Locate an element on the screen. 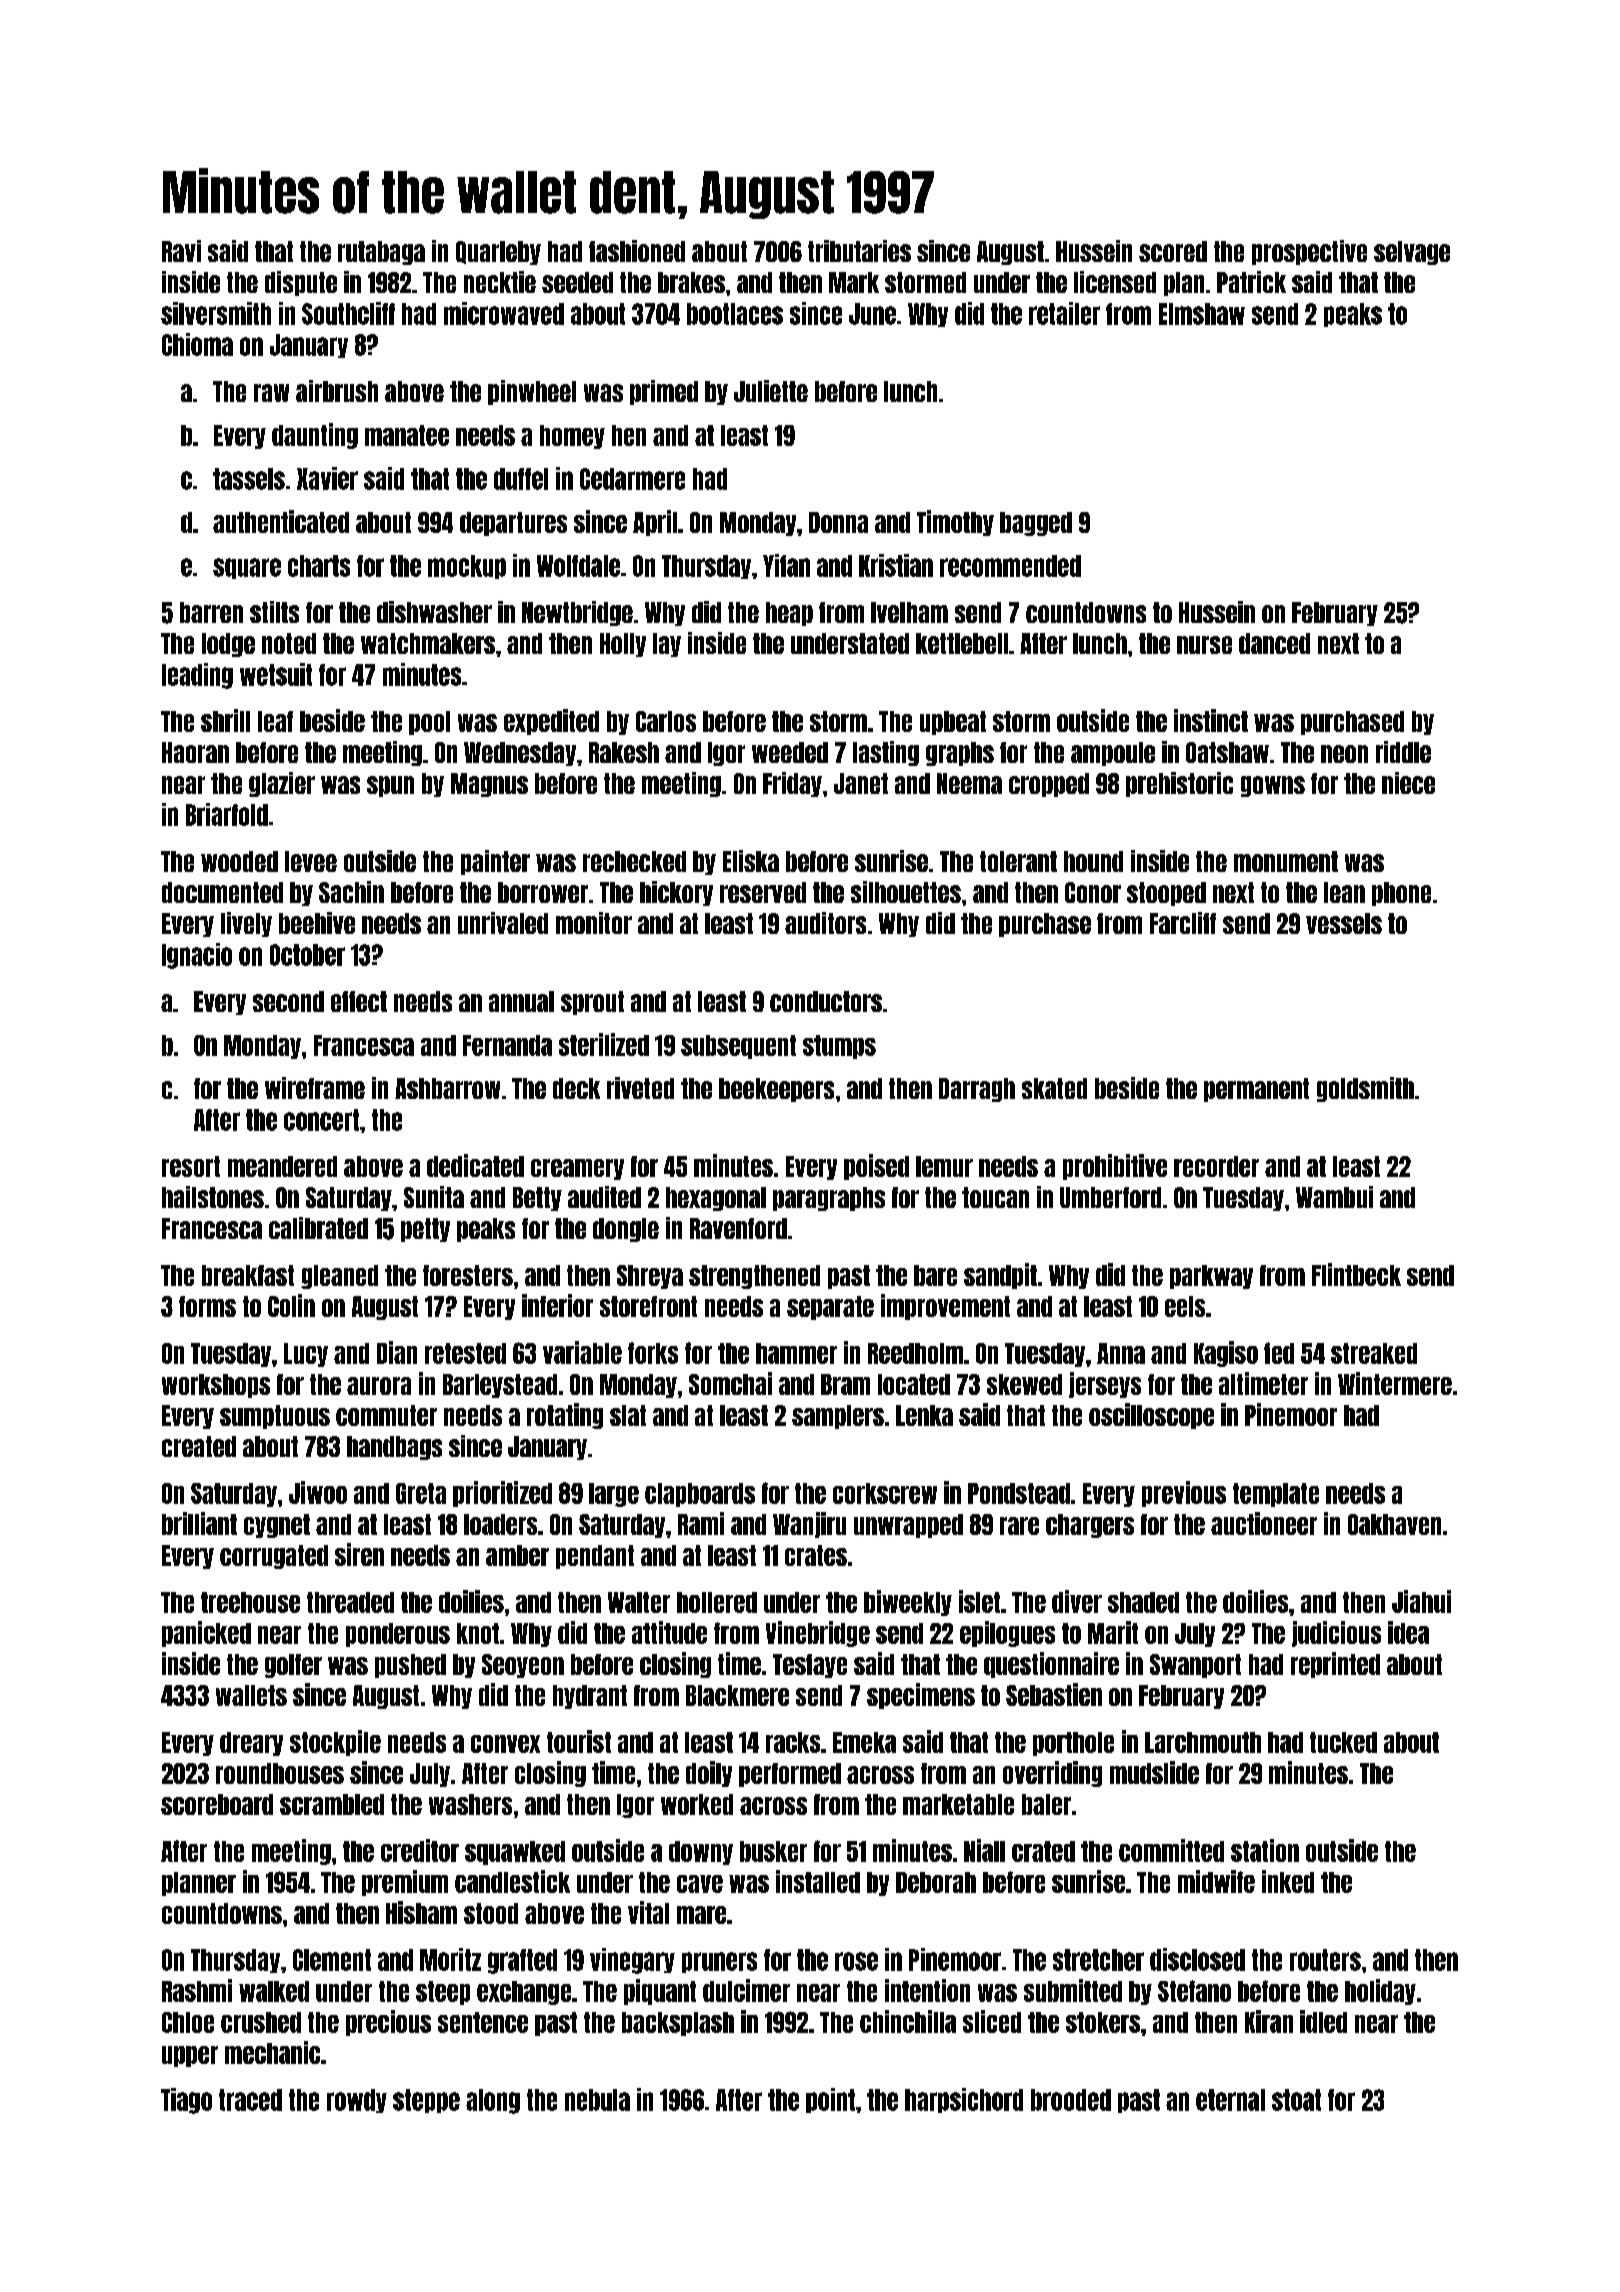  Donna is located at coordinates (838, 522).
